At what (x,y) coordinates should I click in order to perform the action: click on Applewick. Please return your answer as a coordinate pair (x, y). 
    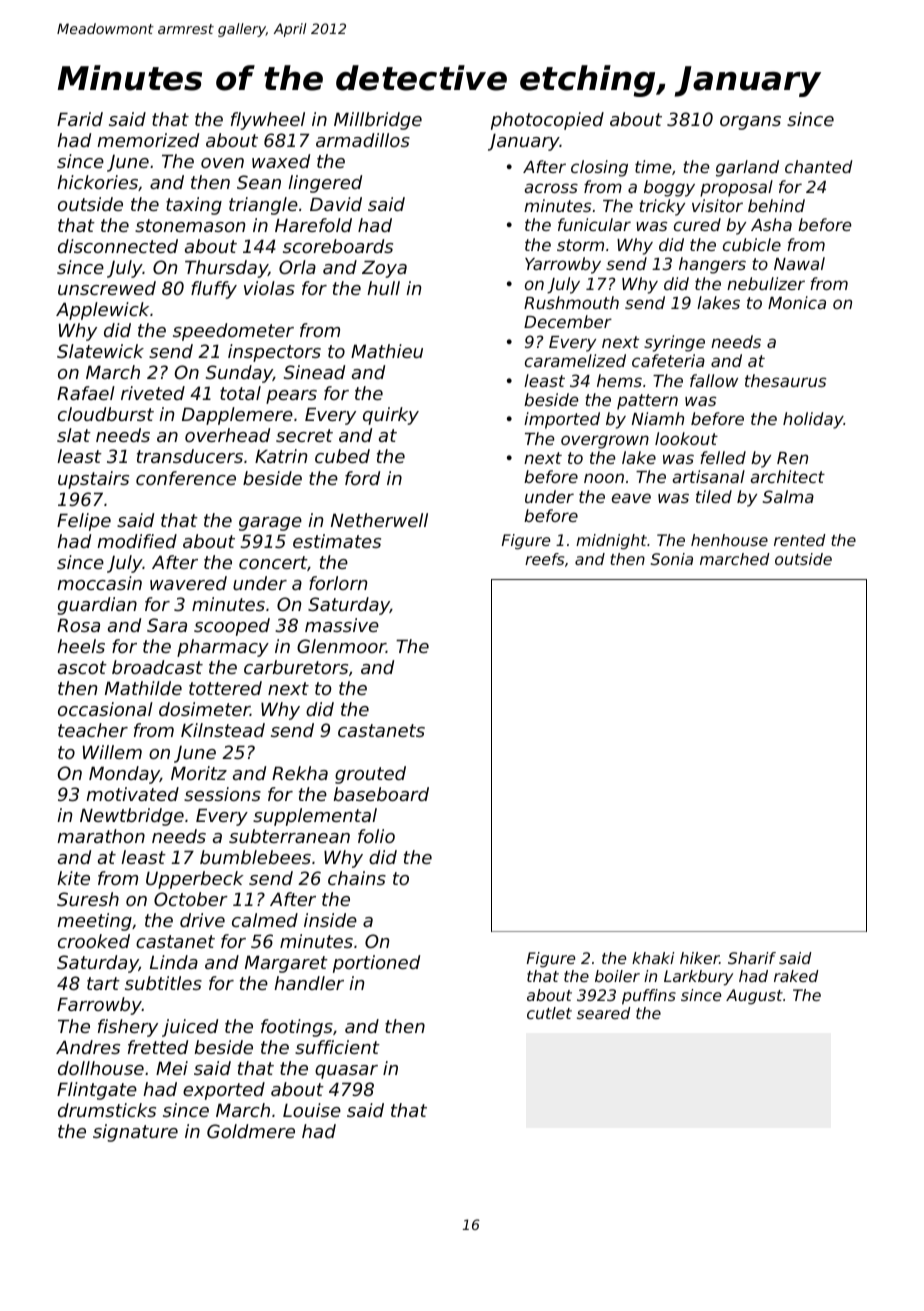
    Looking at the image, I should click on (102, 311).
